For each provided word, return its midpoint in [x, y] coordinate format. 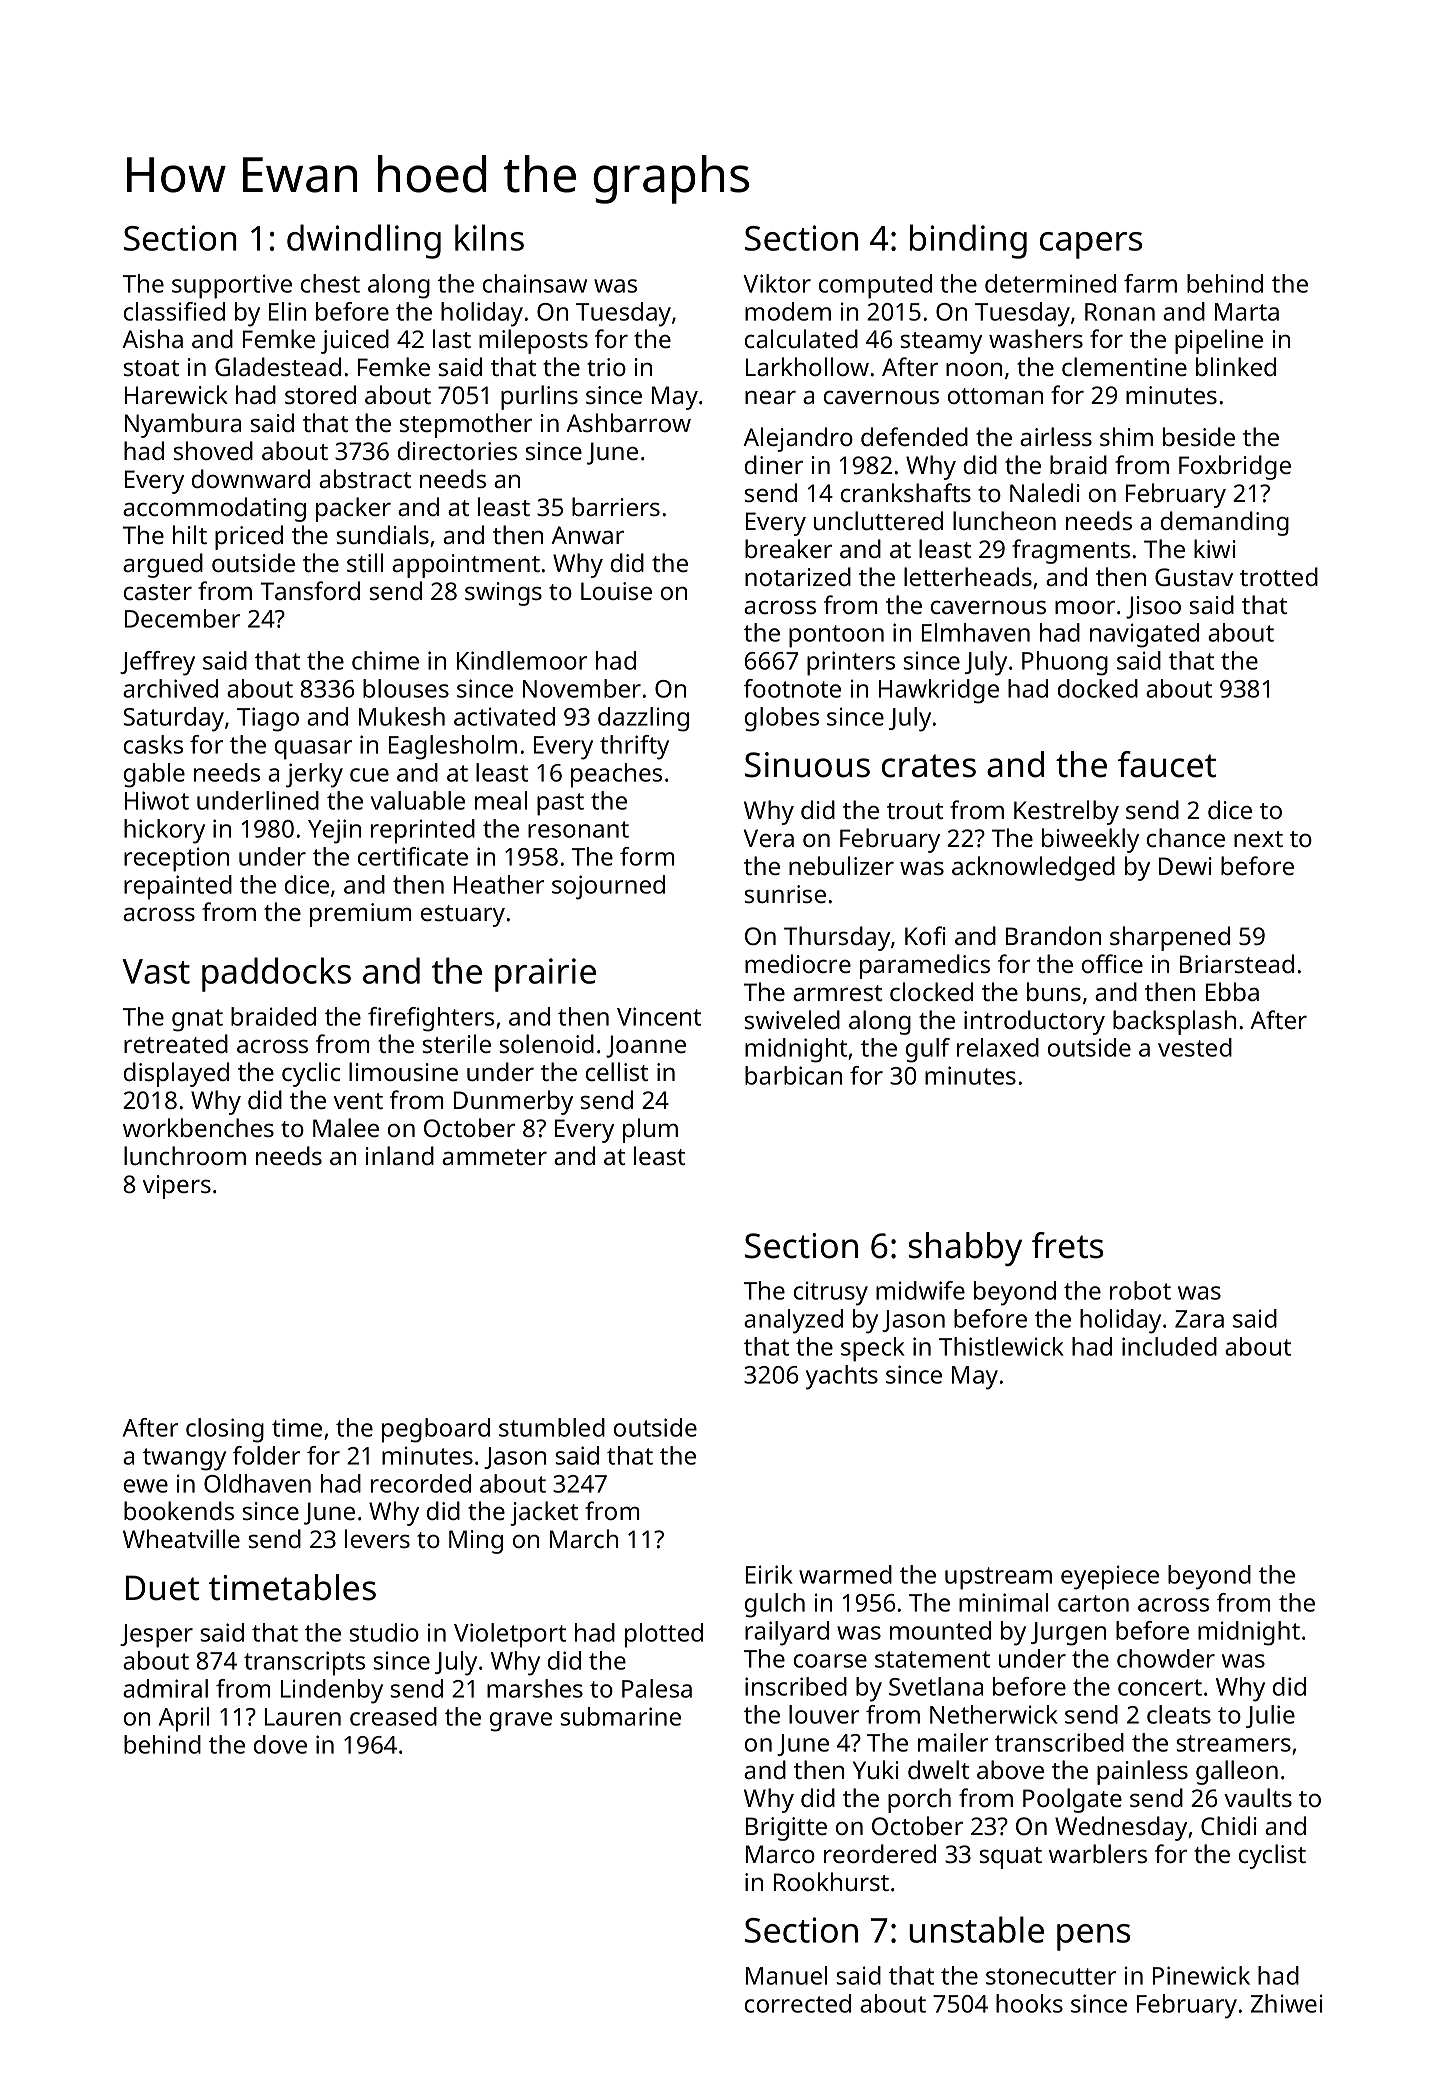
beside [1199, 436]
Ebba [1232, 991]
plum [650, 1130]
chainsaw [535, 283]
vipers [176, 1187]
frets [1067, 1245]
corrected [798, 2003]
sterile [457, 1043]
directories [457, 450]
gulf [928, 1050]
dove [280, 1744]
